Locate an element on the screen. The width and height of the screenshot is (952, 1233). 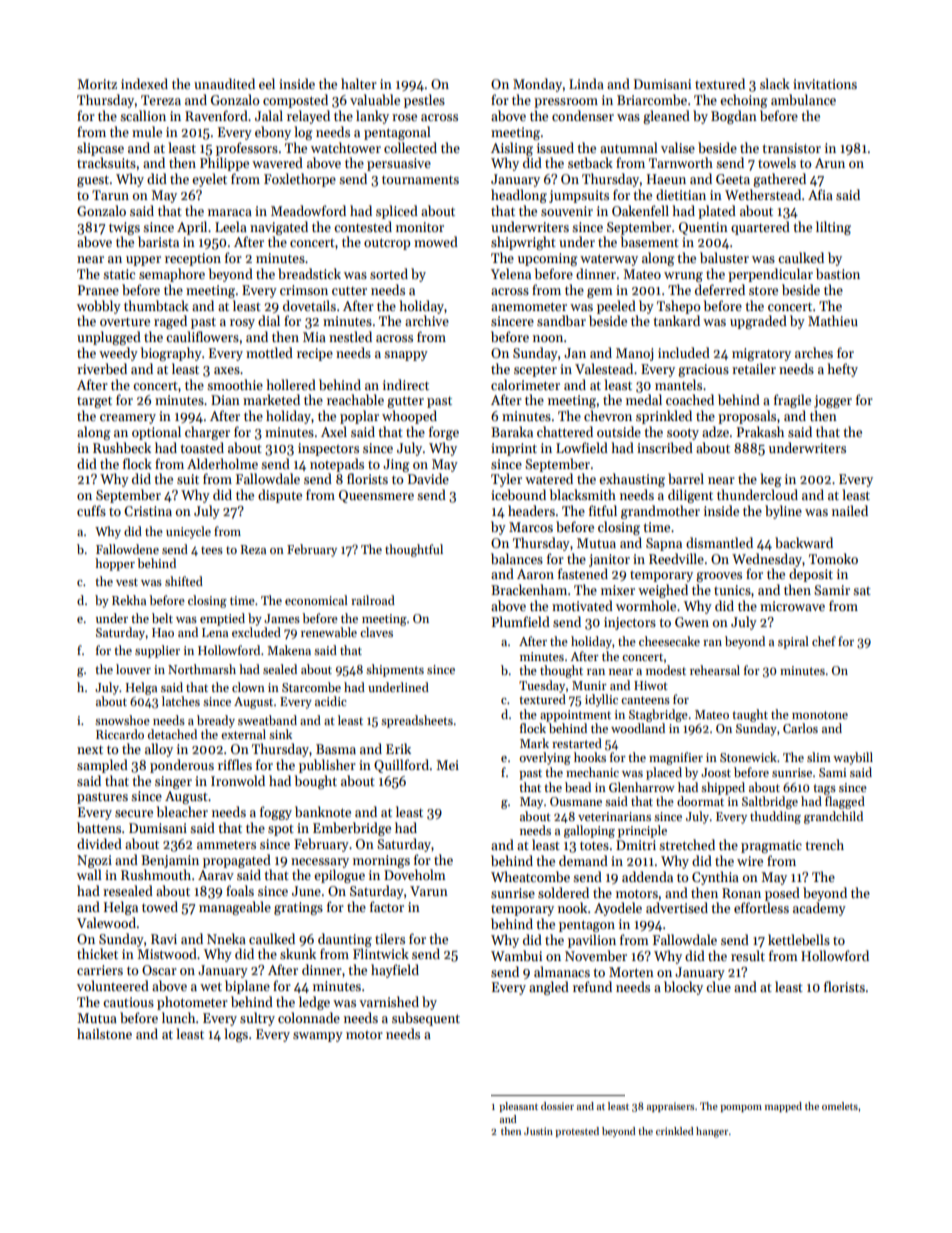
Tuesday is located at coordinates (542, 686).
